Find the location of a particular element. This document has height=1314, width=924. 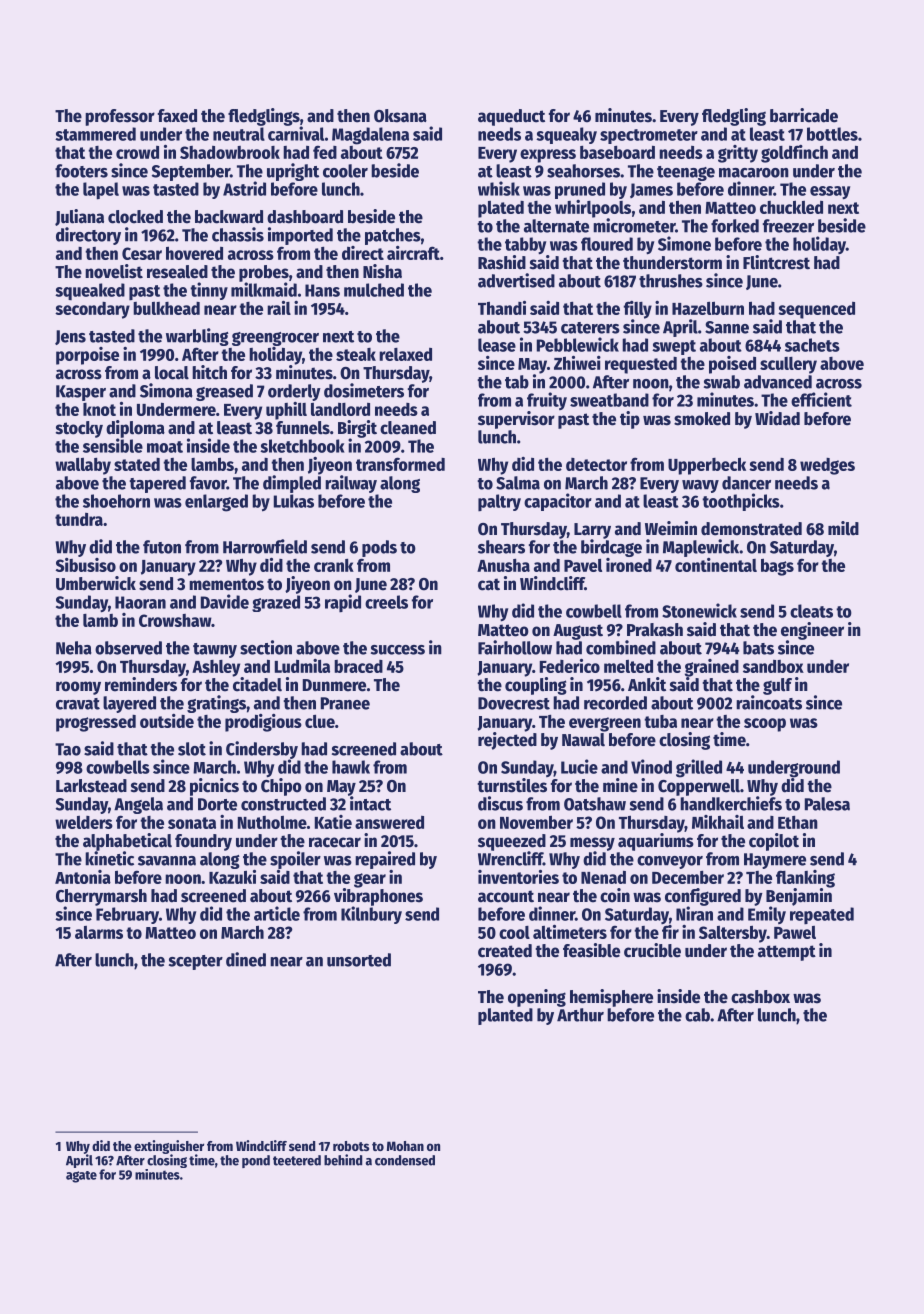

condensed is located at coordinates (405, 1160).
